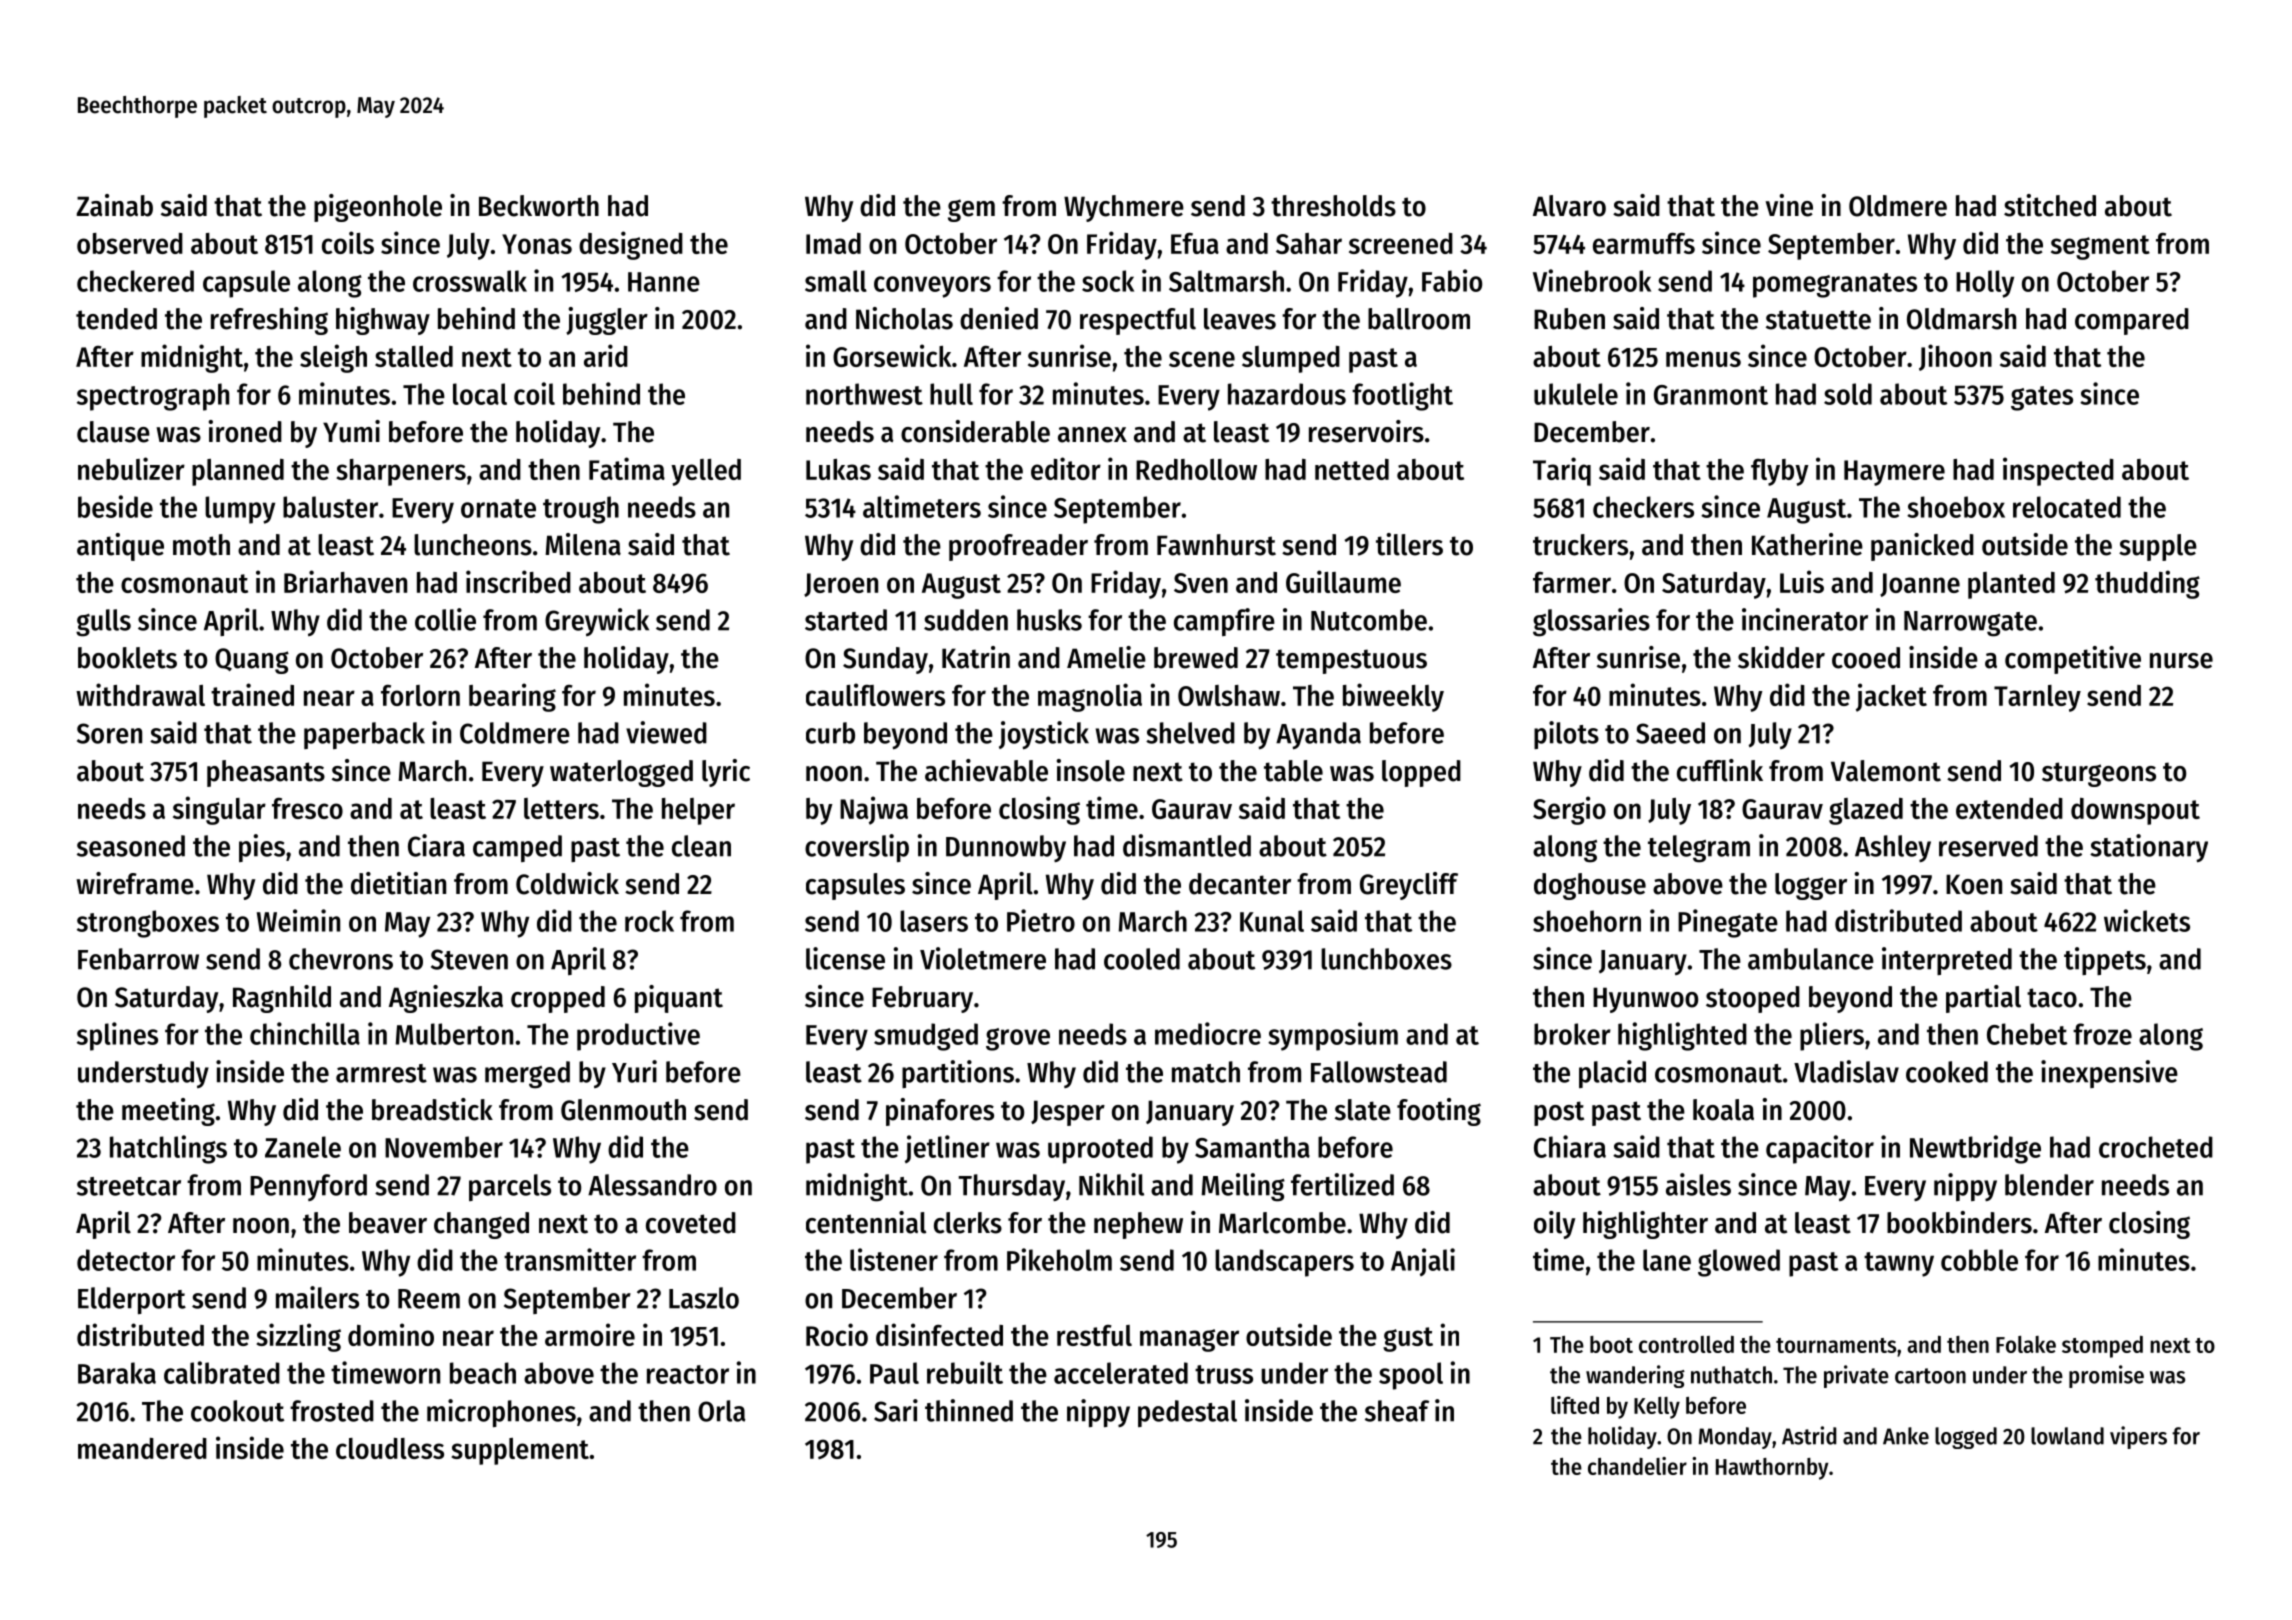 This image has height=1620, width=2292. I want to click on pomegranates, so click(1835, 285).
